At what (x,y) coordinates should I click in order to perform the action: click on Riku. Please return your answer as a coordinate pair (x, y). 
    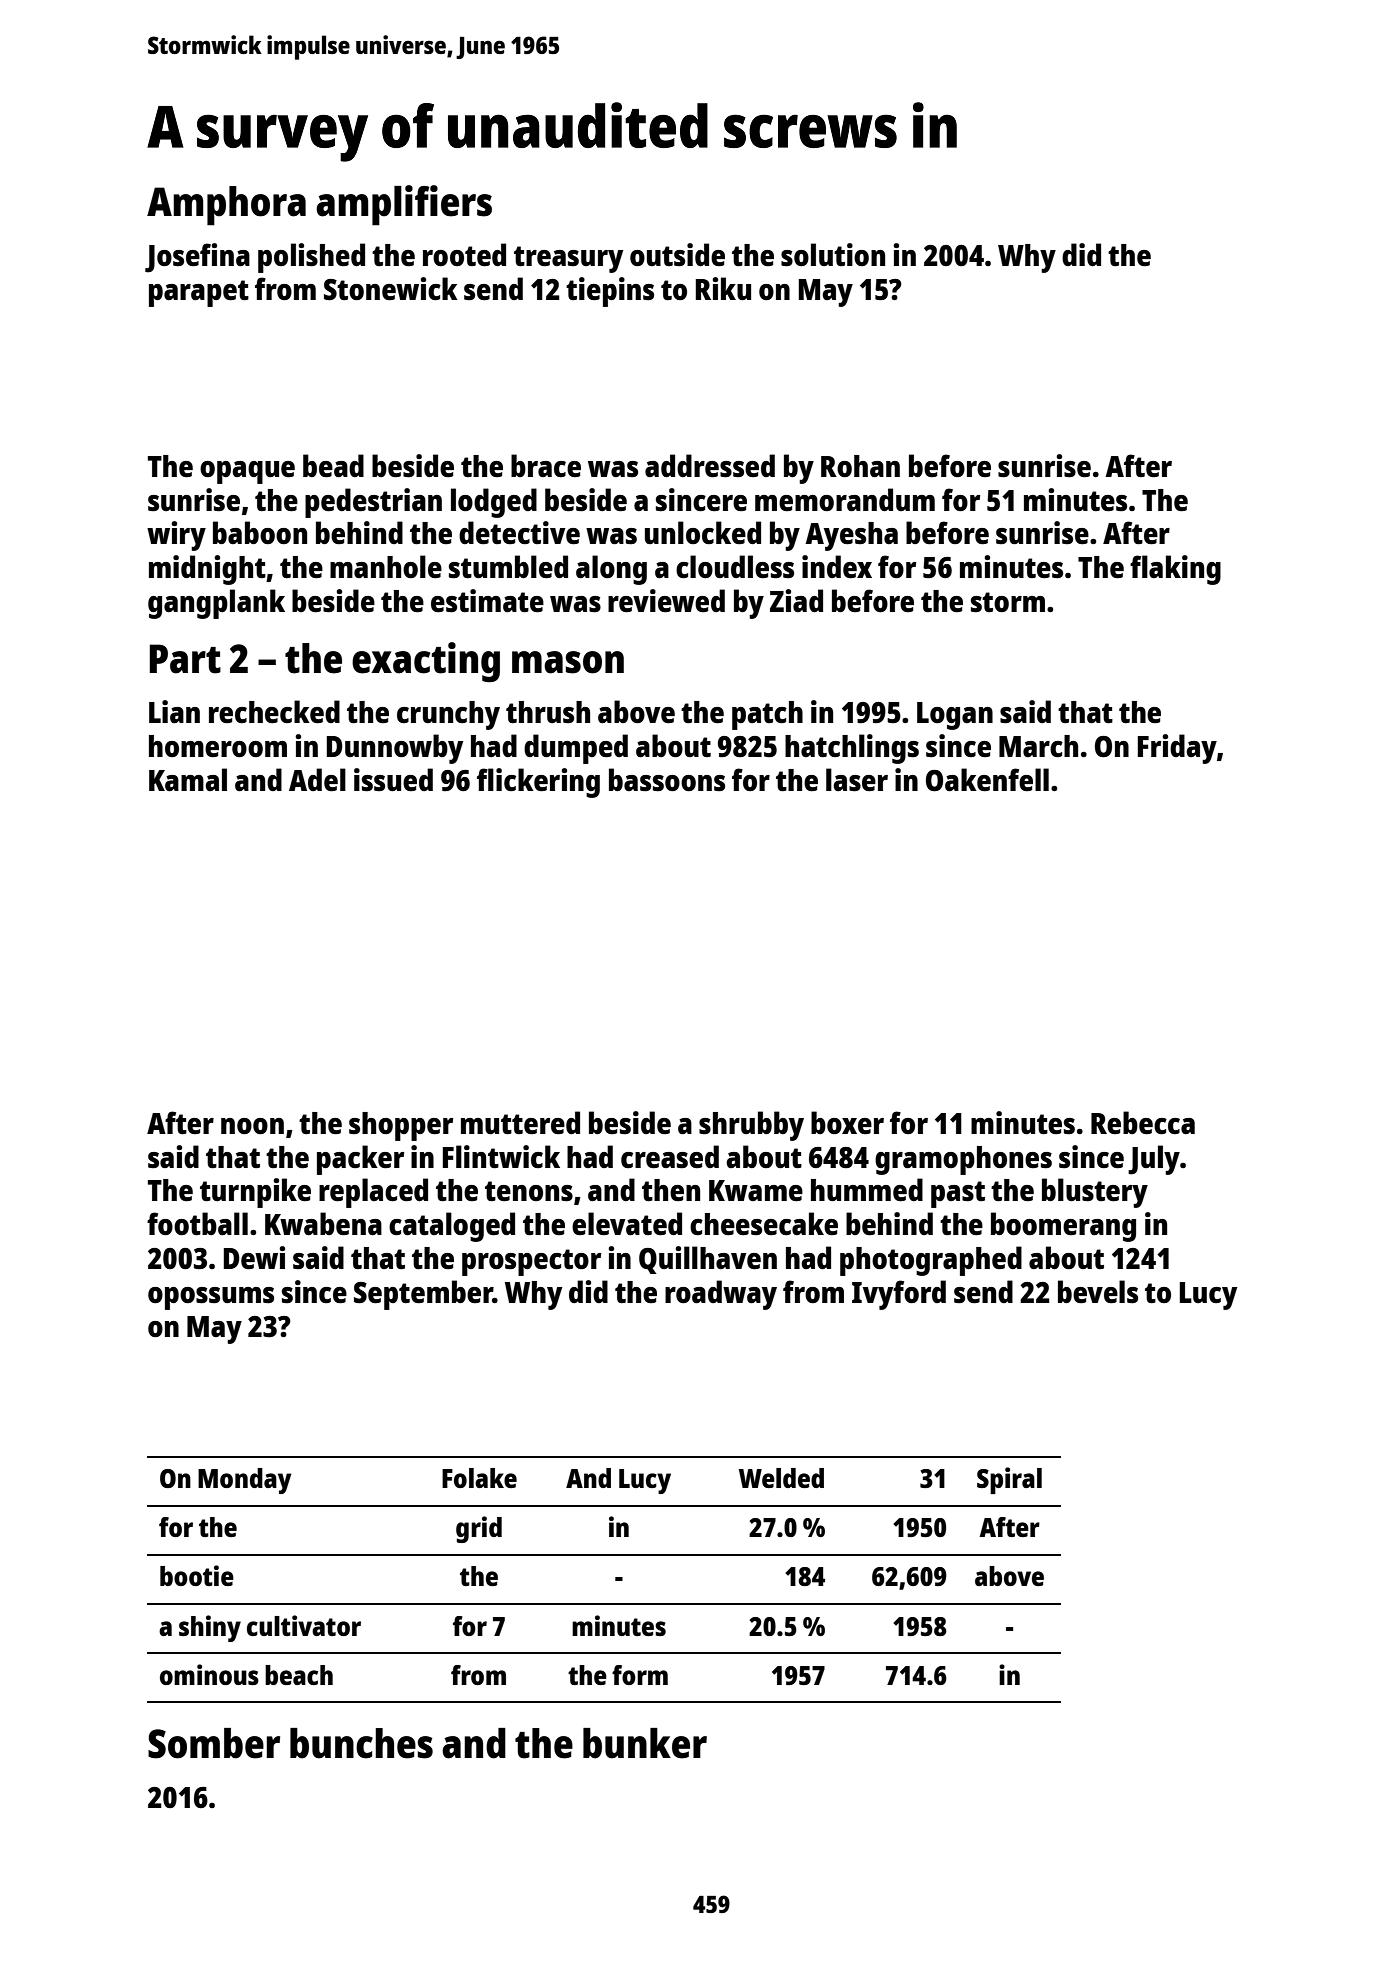
    Looking at the image, I should click on (723, 288).
